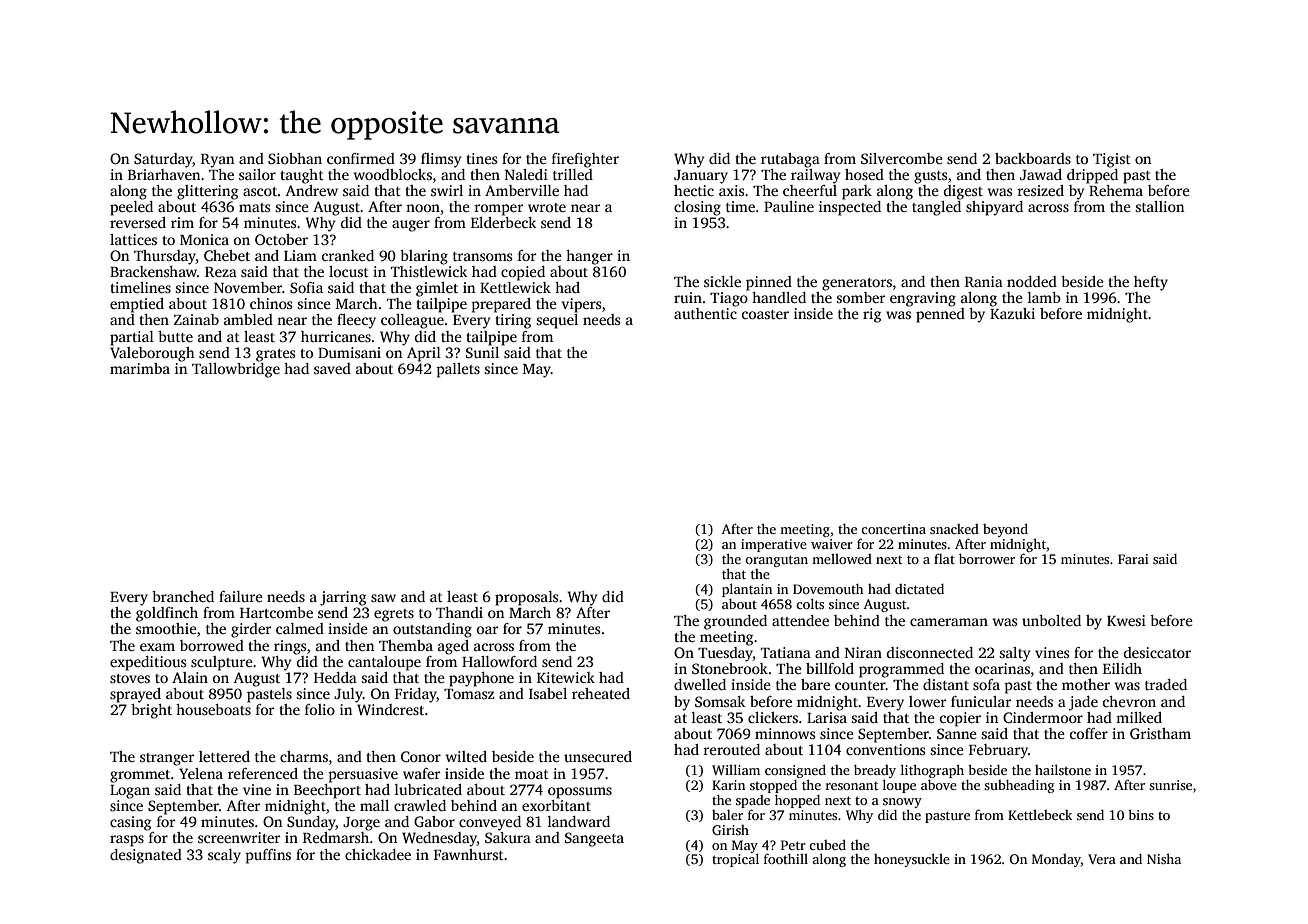 The image size is (1308, 924). What do you see at coordinates (774, 545) in the document?
I see `imperative` at bounding box center [774, 545].
